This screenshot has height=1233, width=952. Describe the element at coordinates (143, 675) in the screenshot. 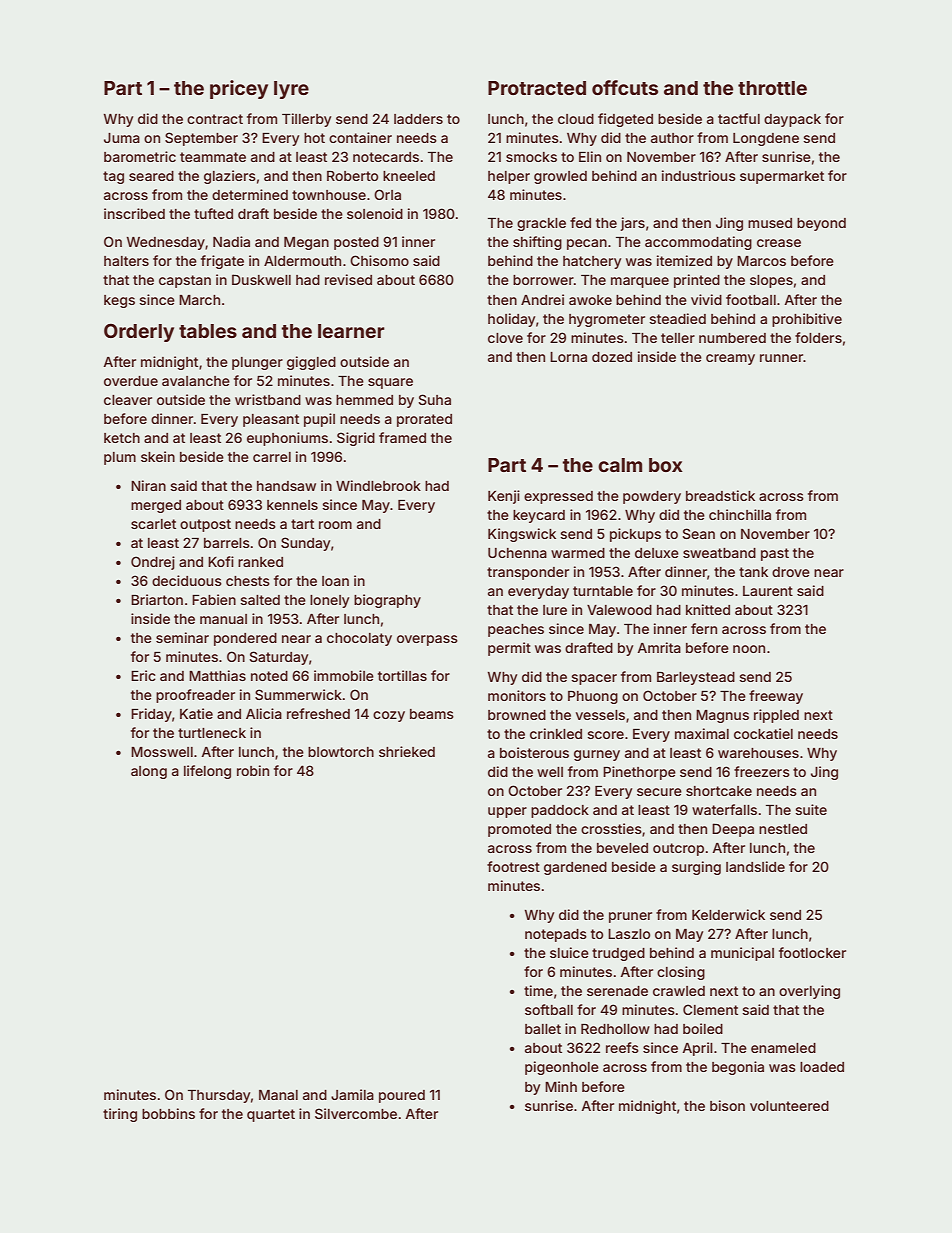

I see `Eric` at that location.
